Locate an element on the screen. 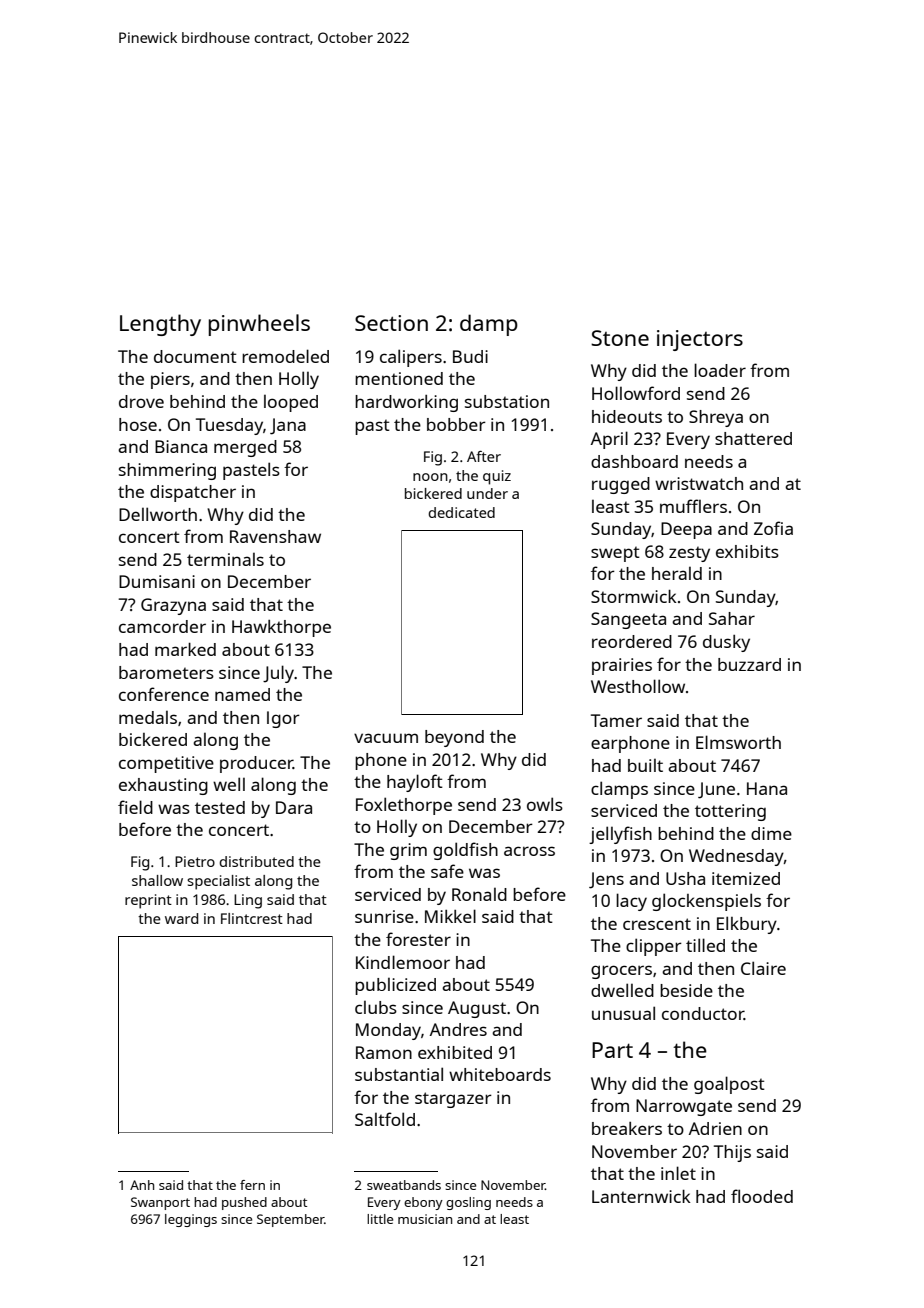 The height and width of the screenshot is (1308, 924). grocers is located at coordinates (621, 972).
